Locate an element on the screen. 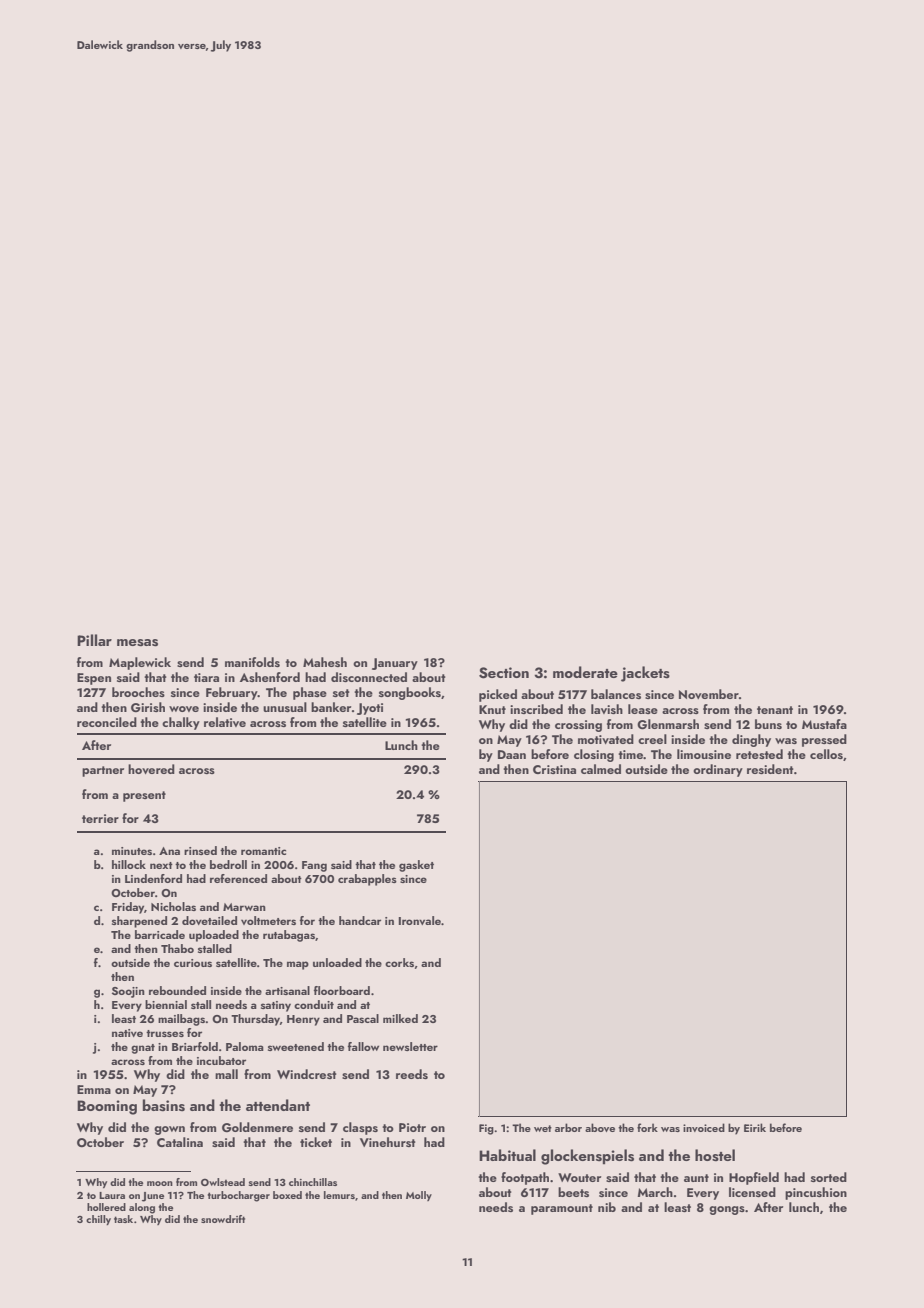 Image resolution: width=924 pixels, height=1308 pixels. gasket is located at coordinates (416, 866).
